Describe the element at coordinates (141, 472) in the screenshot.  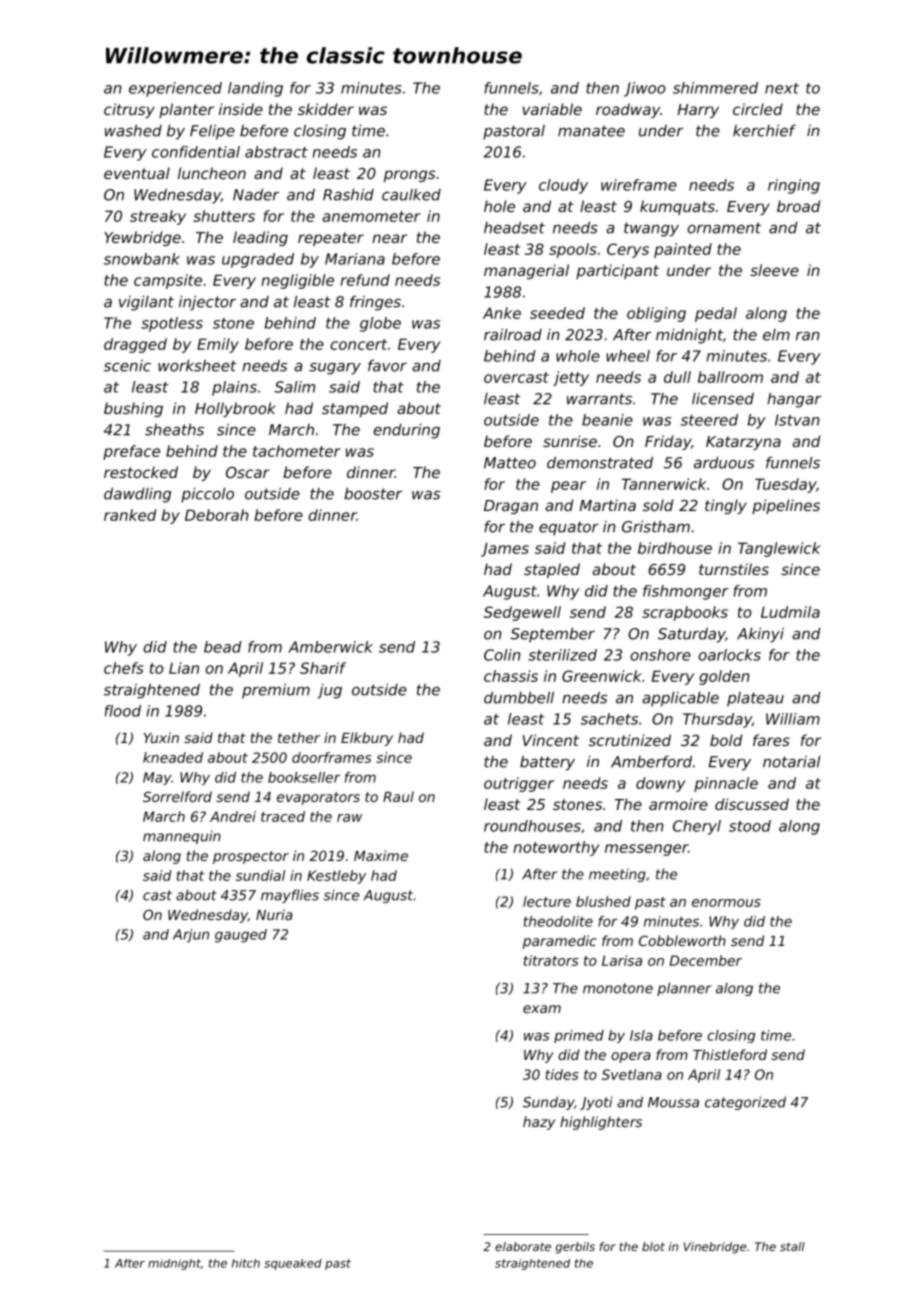
I see `restocked` at that location.
